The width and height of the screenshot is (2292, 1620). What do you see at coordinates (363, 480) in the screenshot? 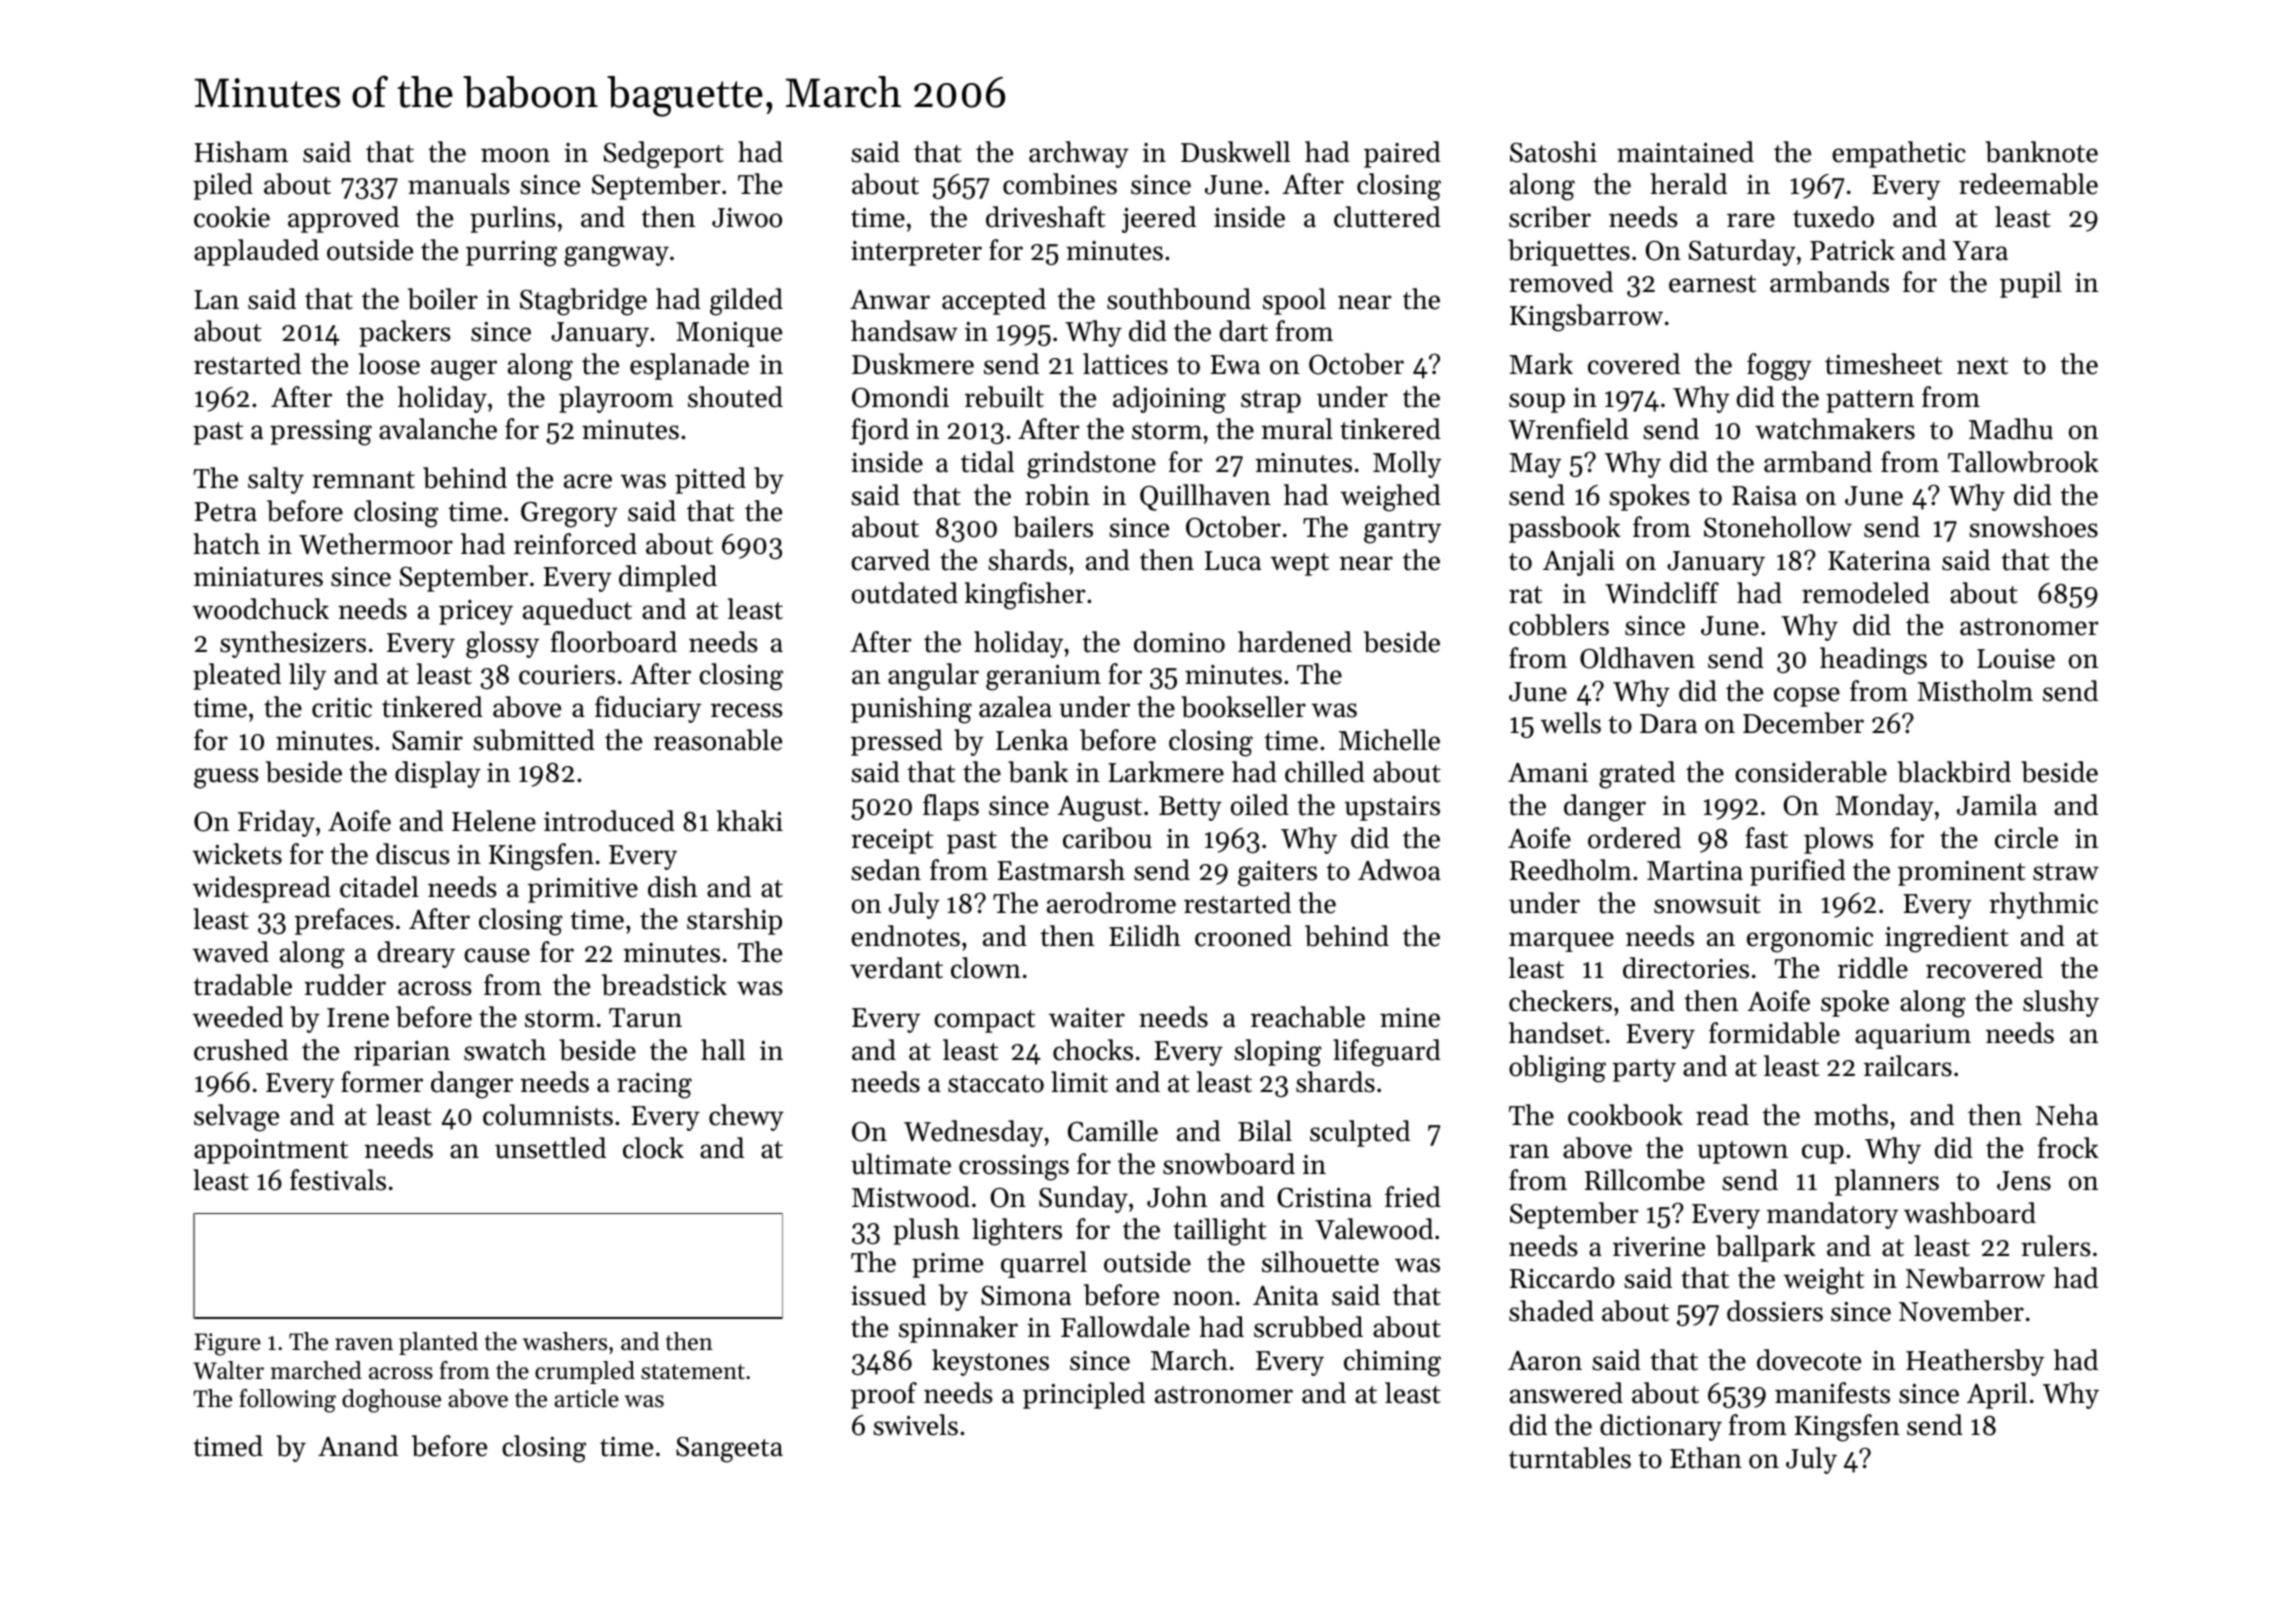
I see `remnant` at bounding box center [363, 480].
